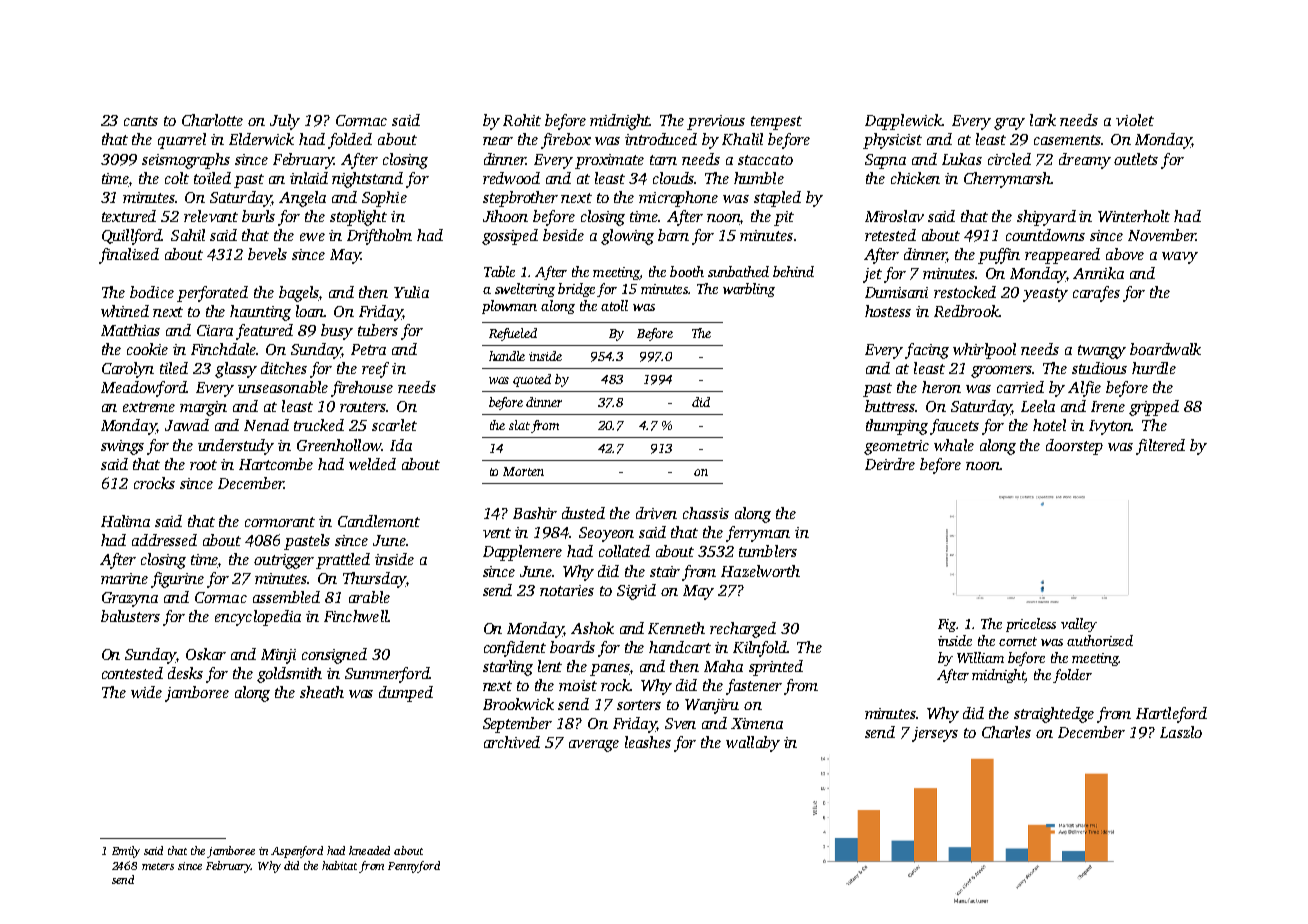 The height and width of the image is (924, 1308). I want to click on facing, so click(927, 351).
